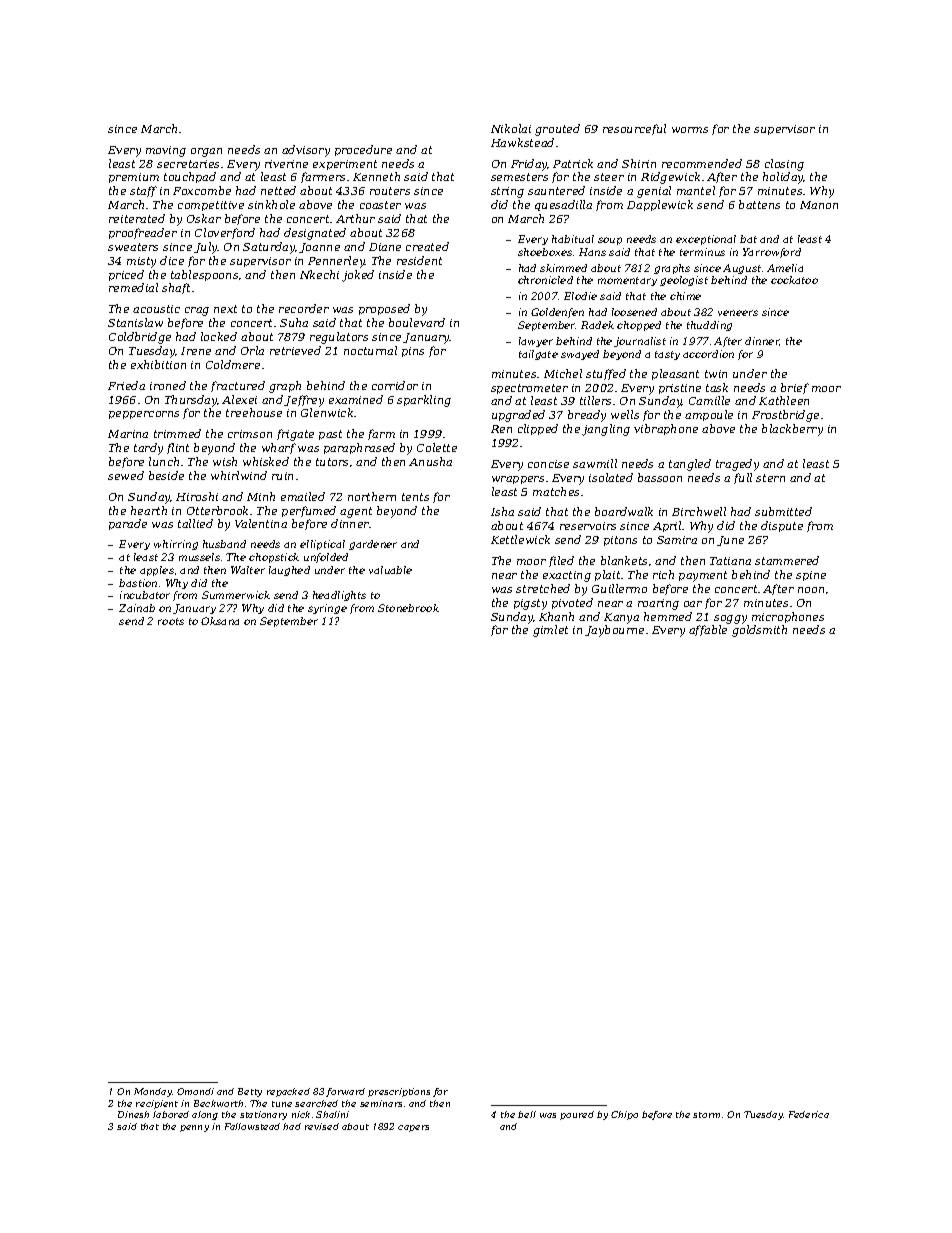  What do you see at coordinates (195, 1091) in the screenshot?
I see `Omondi` at bounding box center [195, 1091].
